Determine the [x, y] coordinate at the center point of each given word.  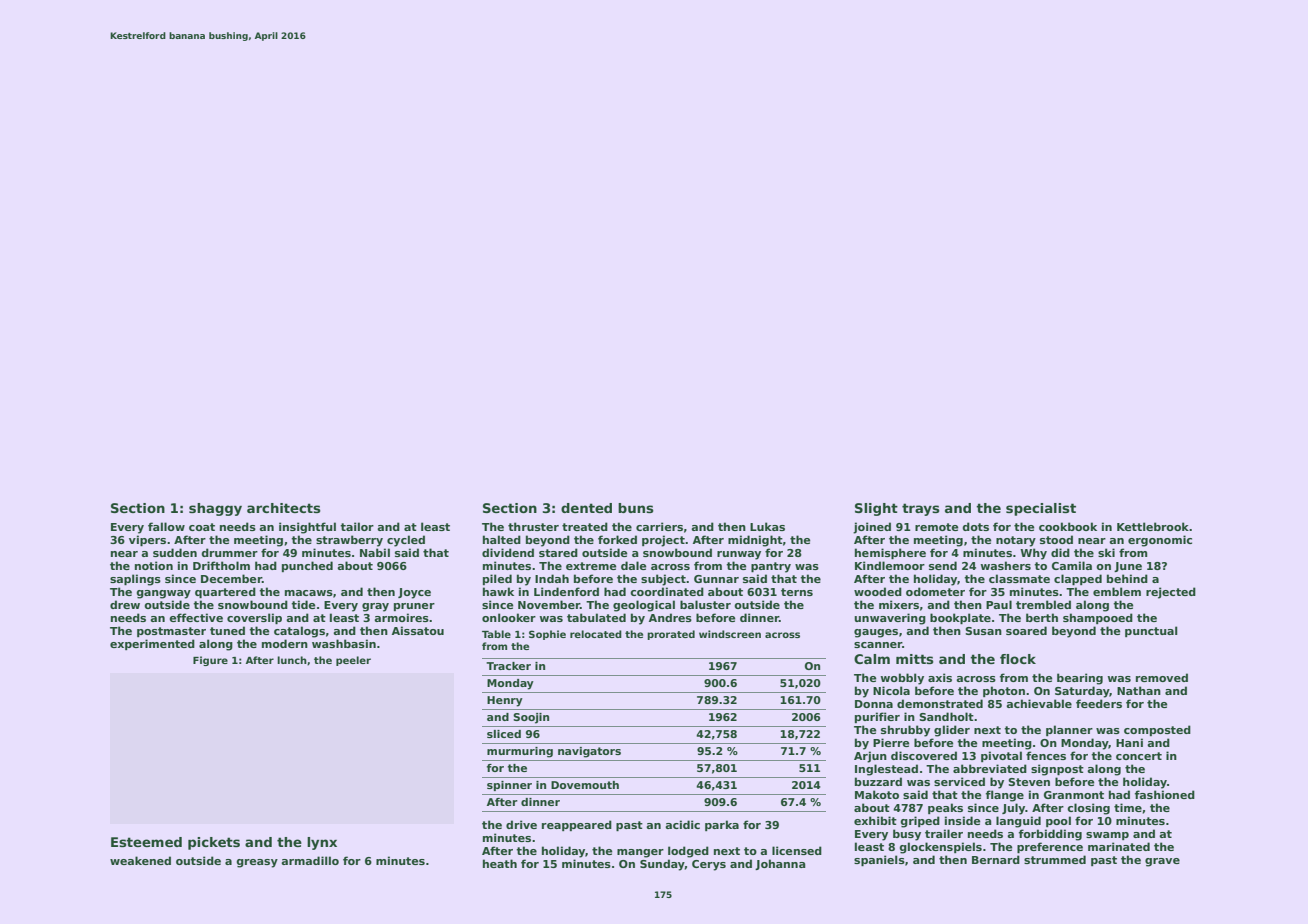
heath [500, 863]
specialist [1041, 509]
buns [636, 508]
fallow [166, 526]
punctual [1151, 631]
